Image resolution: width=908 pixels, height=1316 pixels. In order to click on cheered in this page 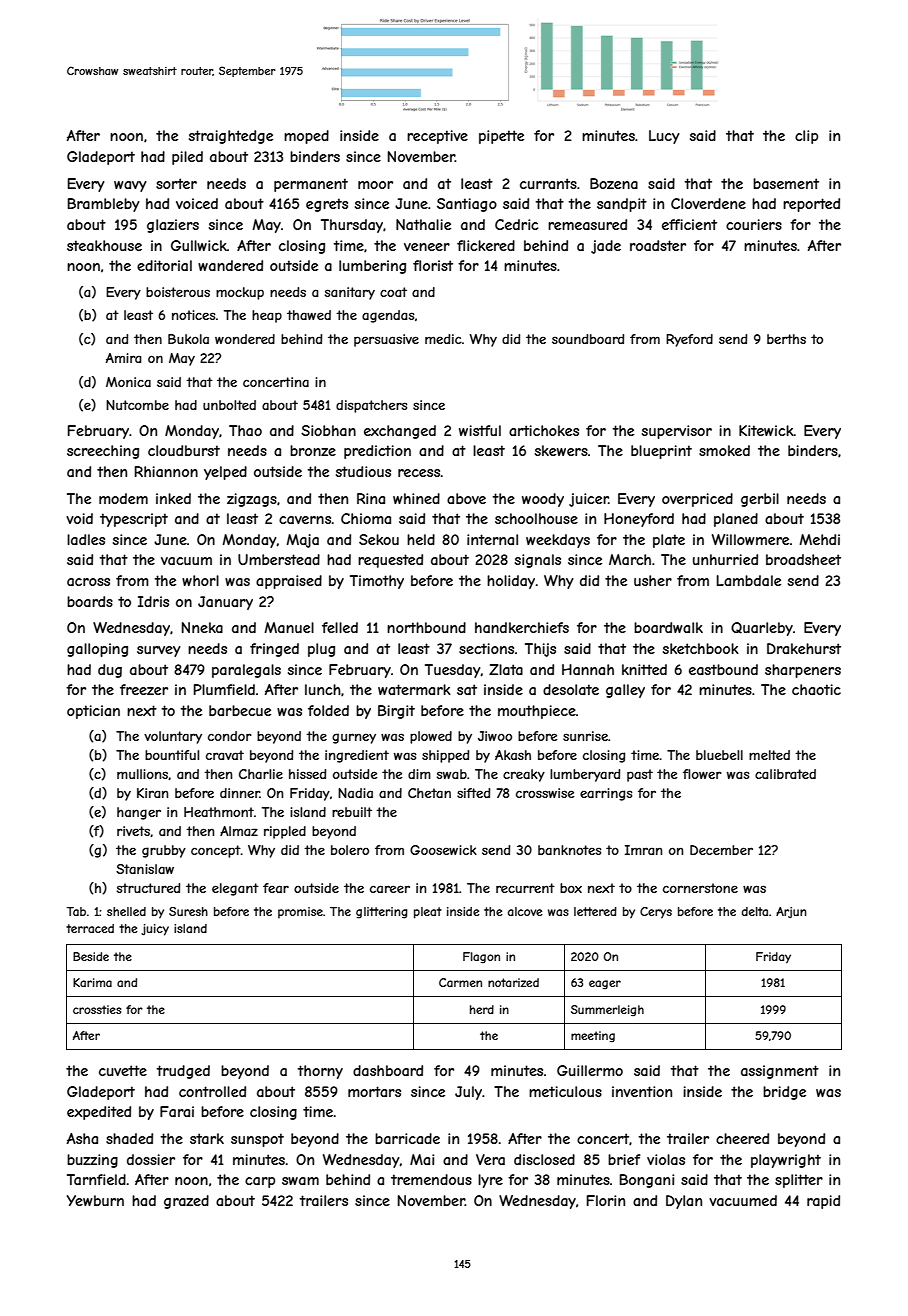, I will do `click(742, 1138)`.
